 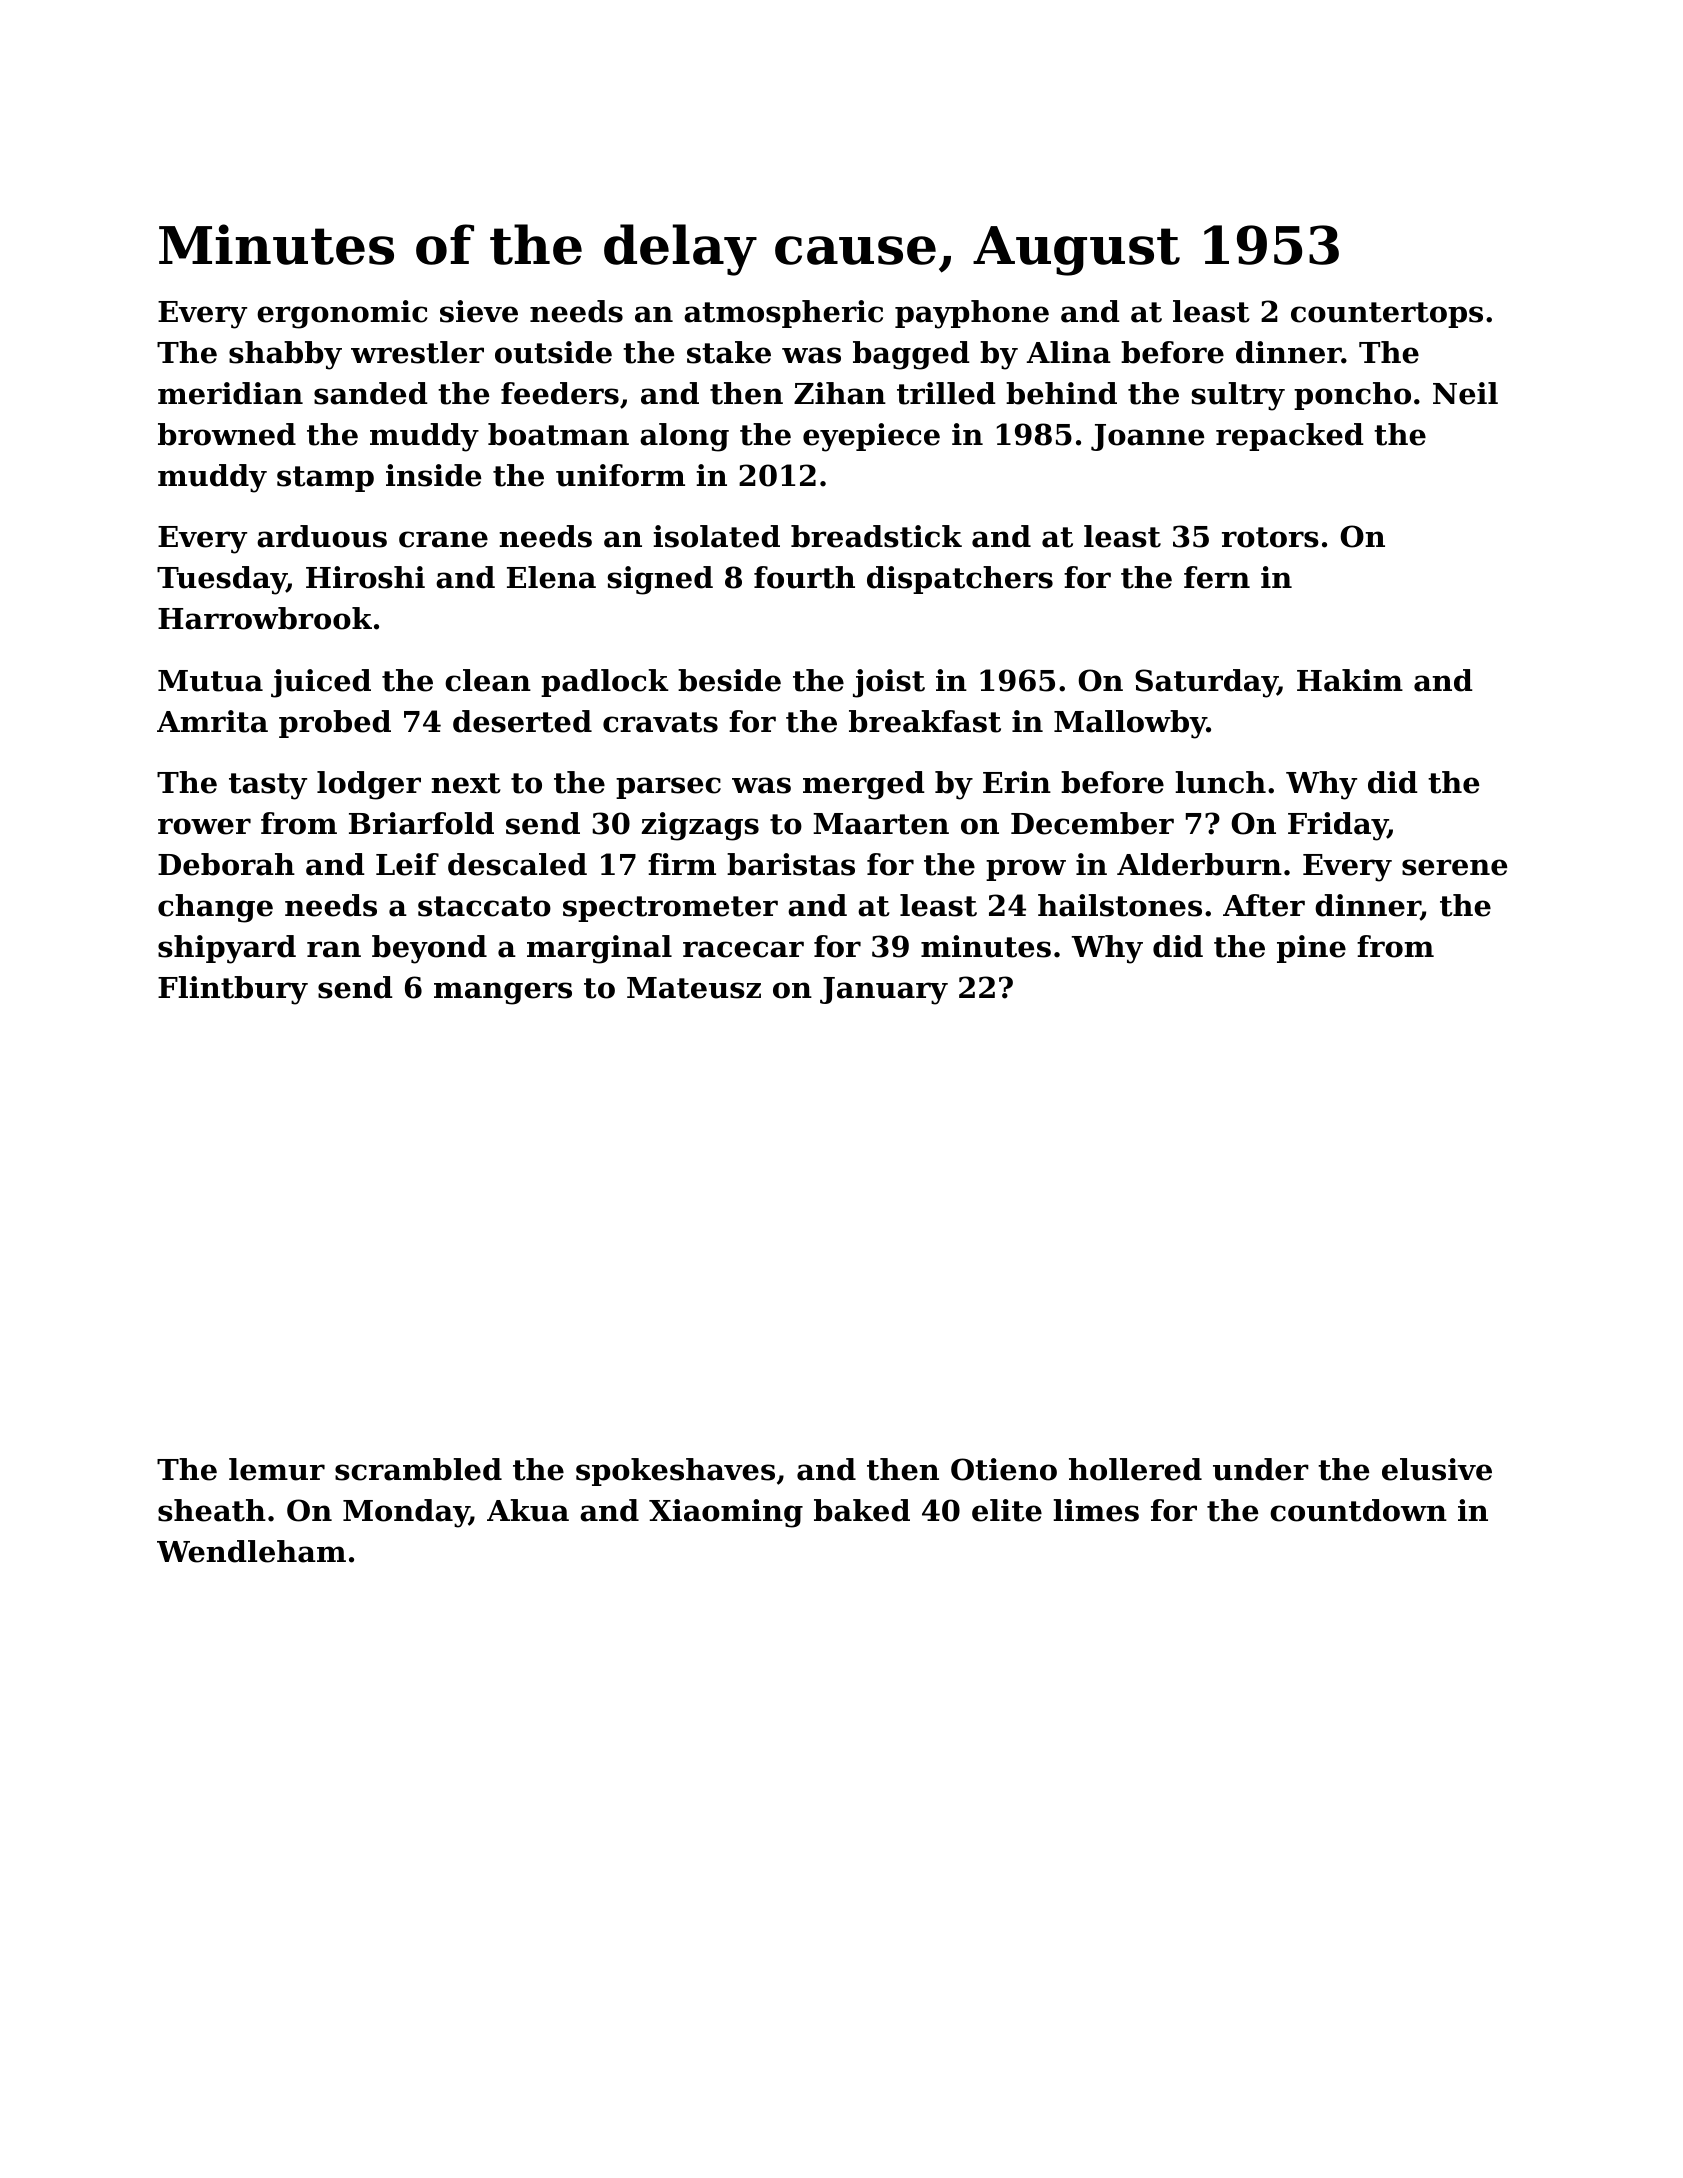 I want to click on payphone, so click(x=972, y=314).
